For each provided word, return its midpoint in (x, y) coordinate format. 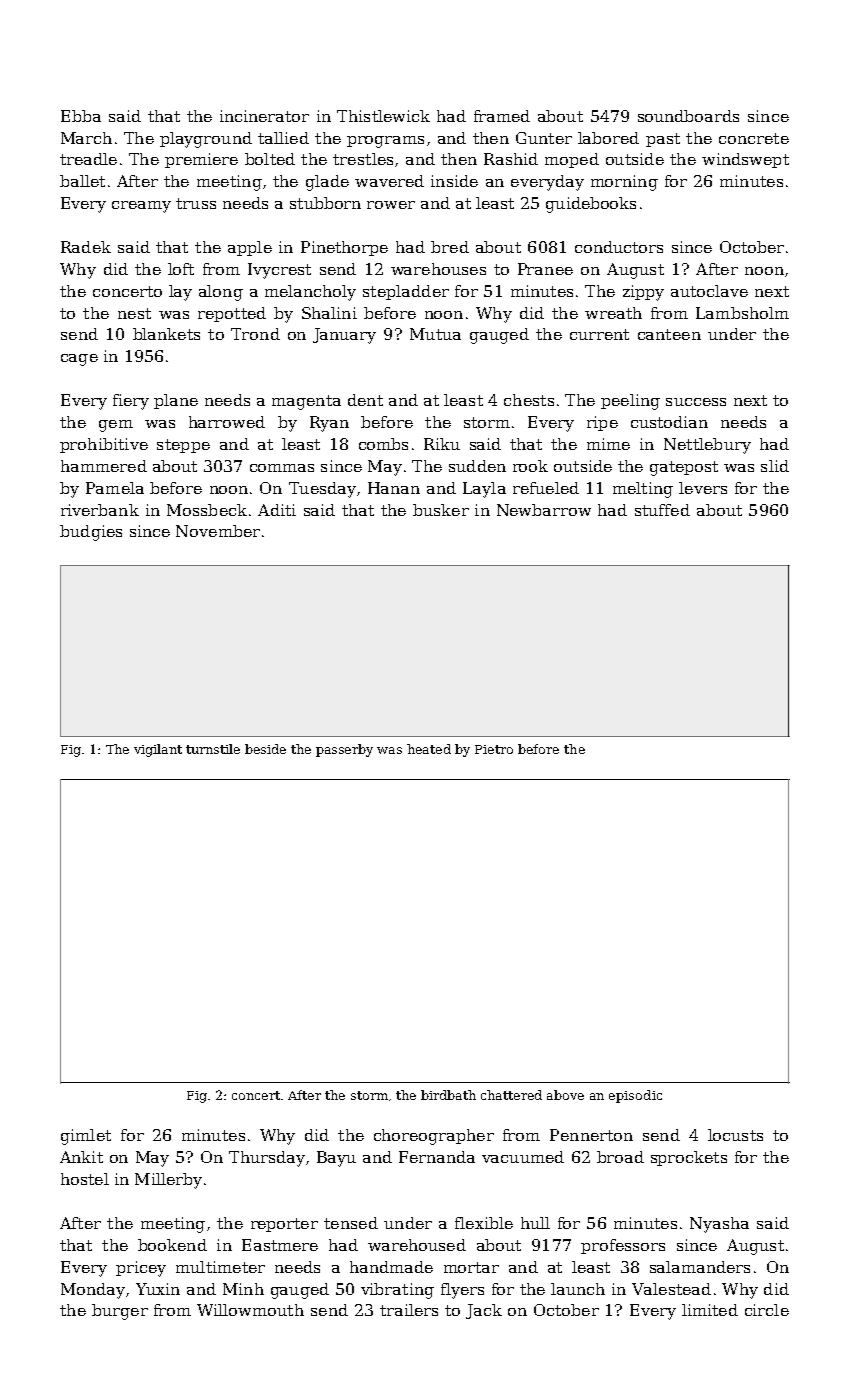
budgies (91, 533)
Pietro (494, 749)
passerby (344, 750)
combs (383, 444)
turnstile (213, 749)
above (565, 1095)
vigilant (158, 750)
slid (775, 466)
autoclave (709, 291)
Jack (484, 1311)
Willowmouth (250, 1310)
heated (429, 749)
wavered (389, 181)
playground (206, 140)
